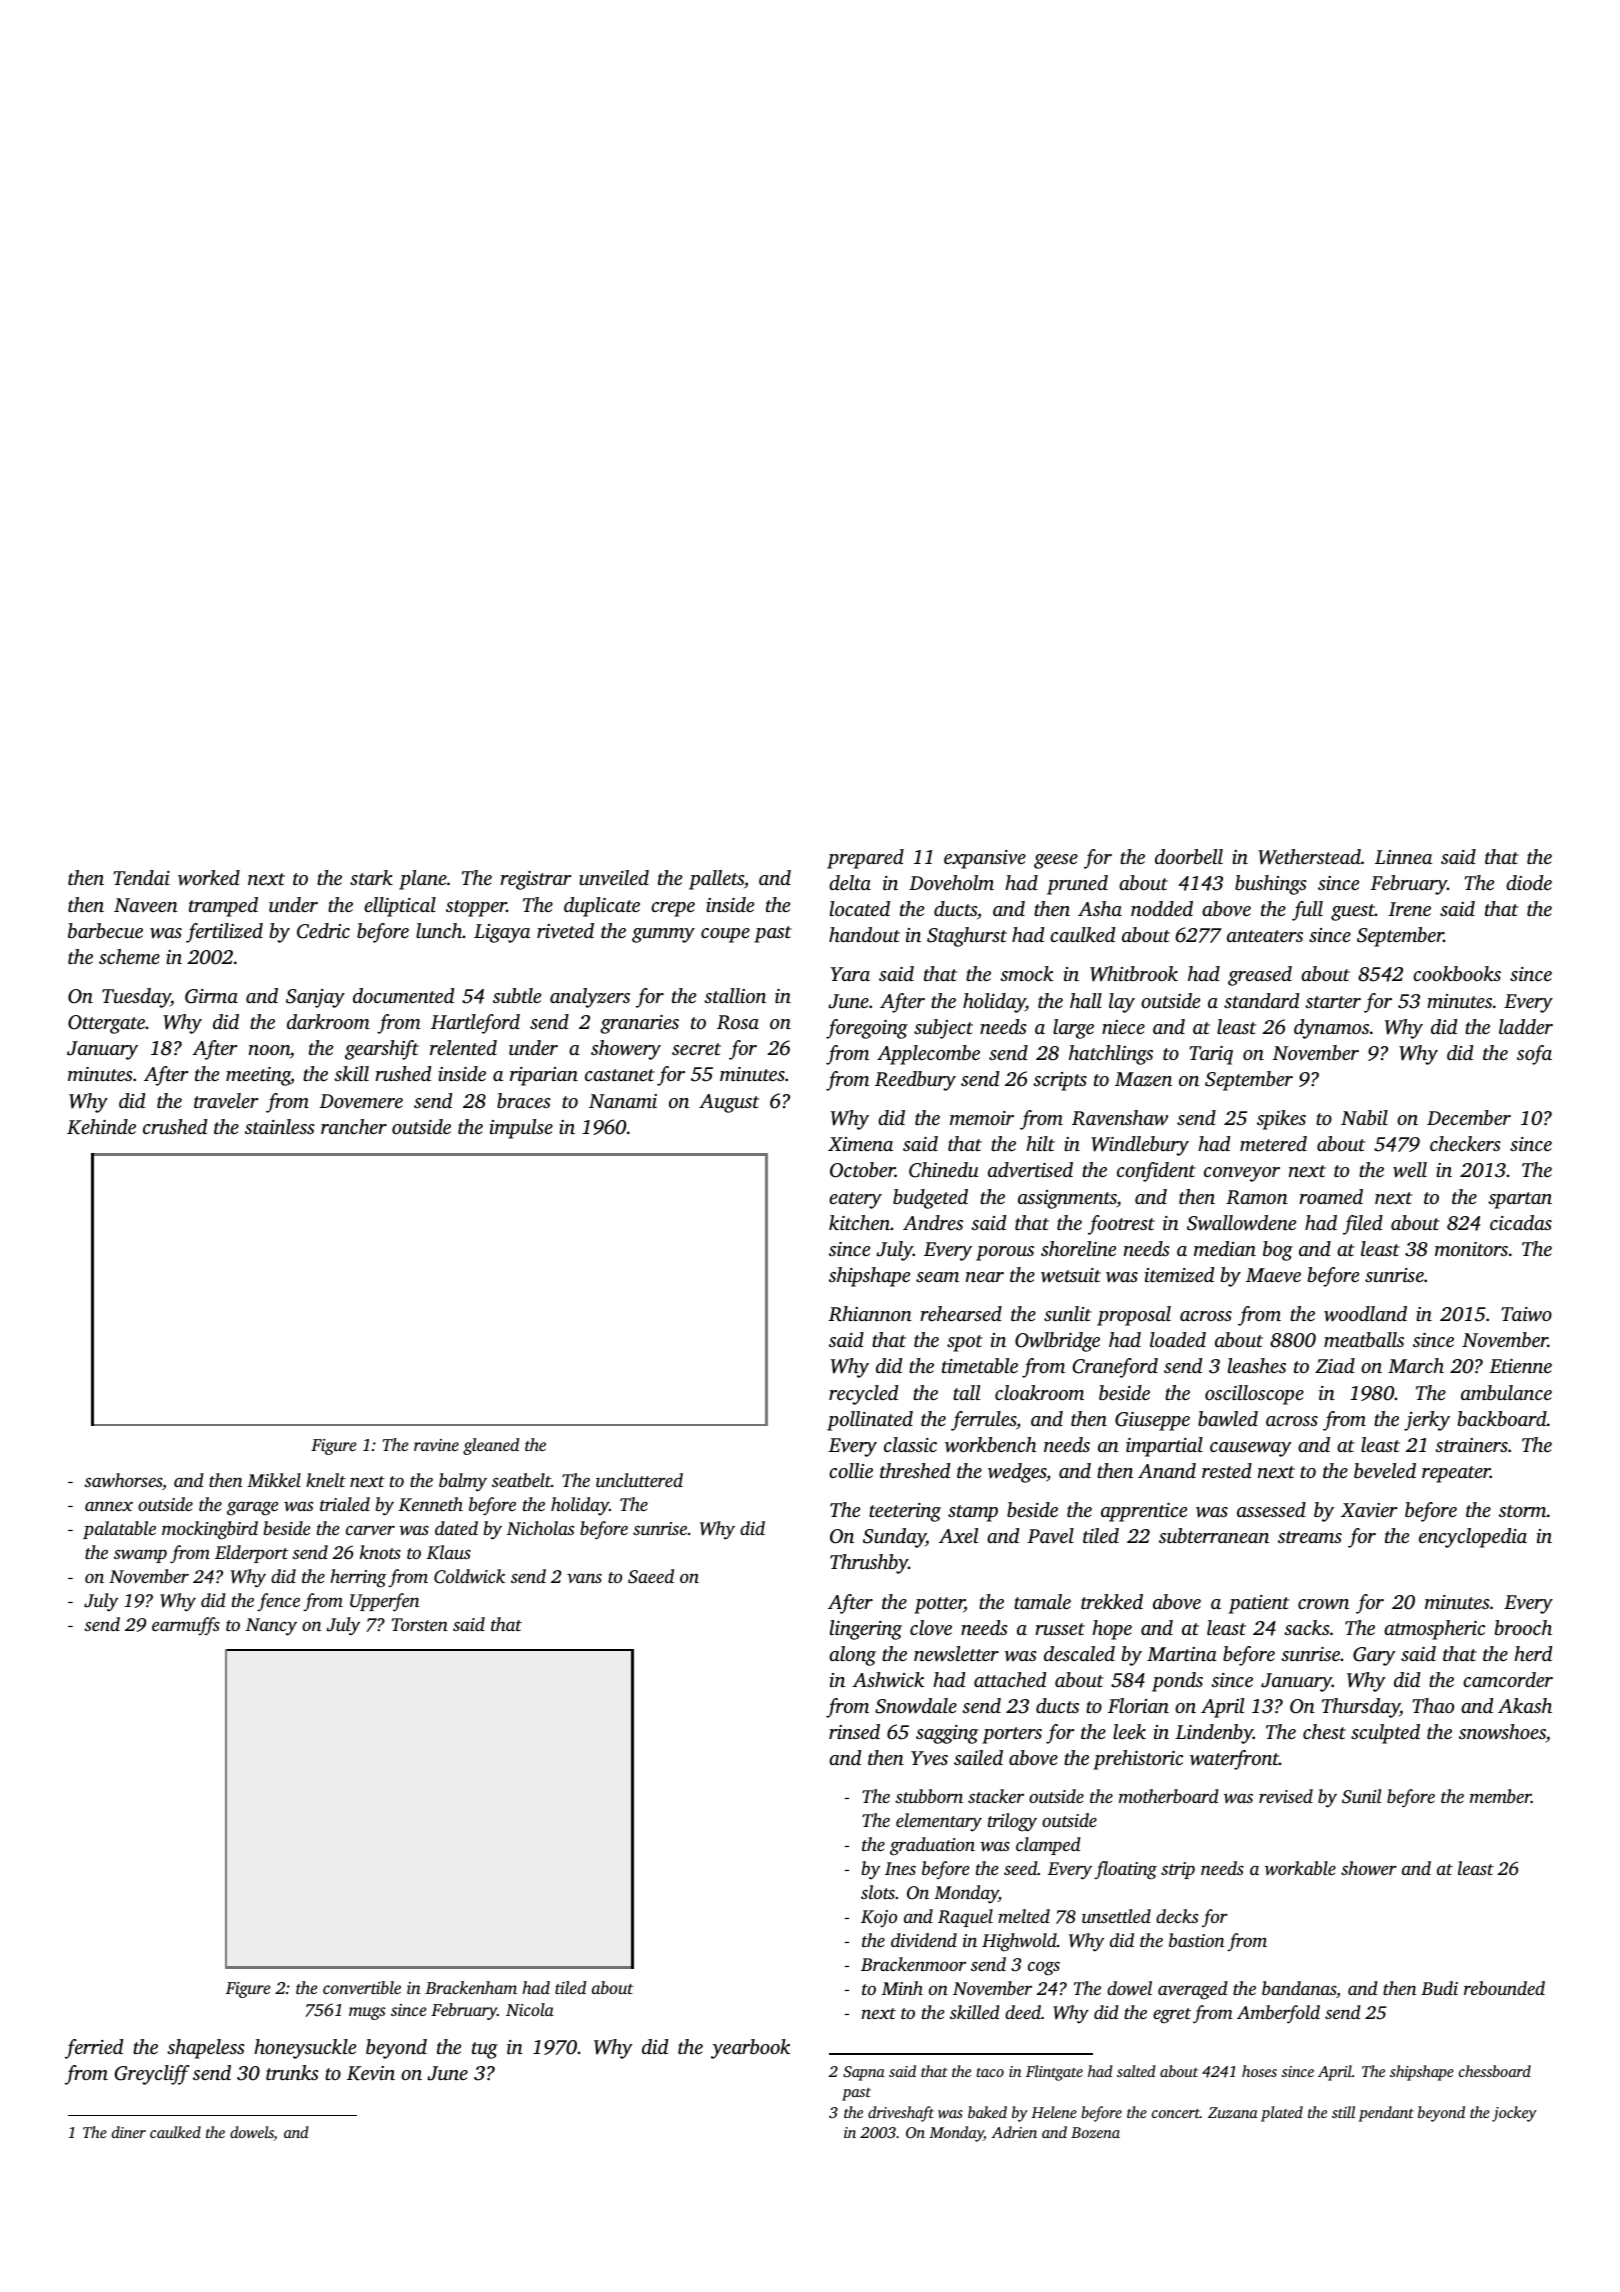 This screenshot has height=2292, width=1620. I want to click on gummy, so click(663, 935).
